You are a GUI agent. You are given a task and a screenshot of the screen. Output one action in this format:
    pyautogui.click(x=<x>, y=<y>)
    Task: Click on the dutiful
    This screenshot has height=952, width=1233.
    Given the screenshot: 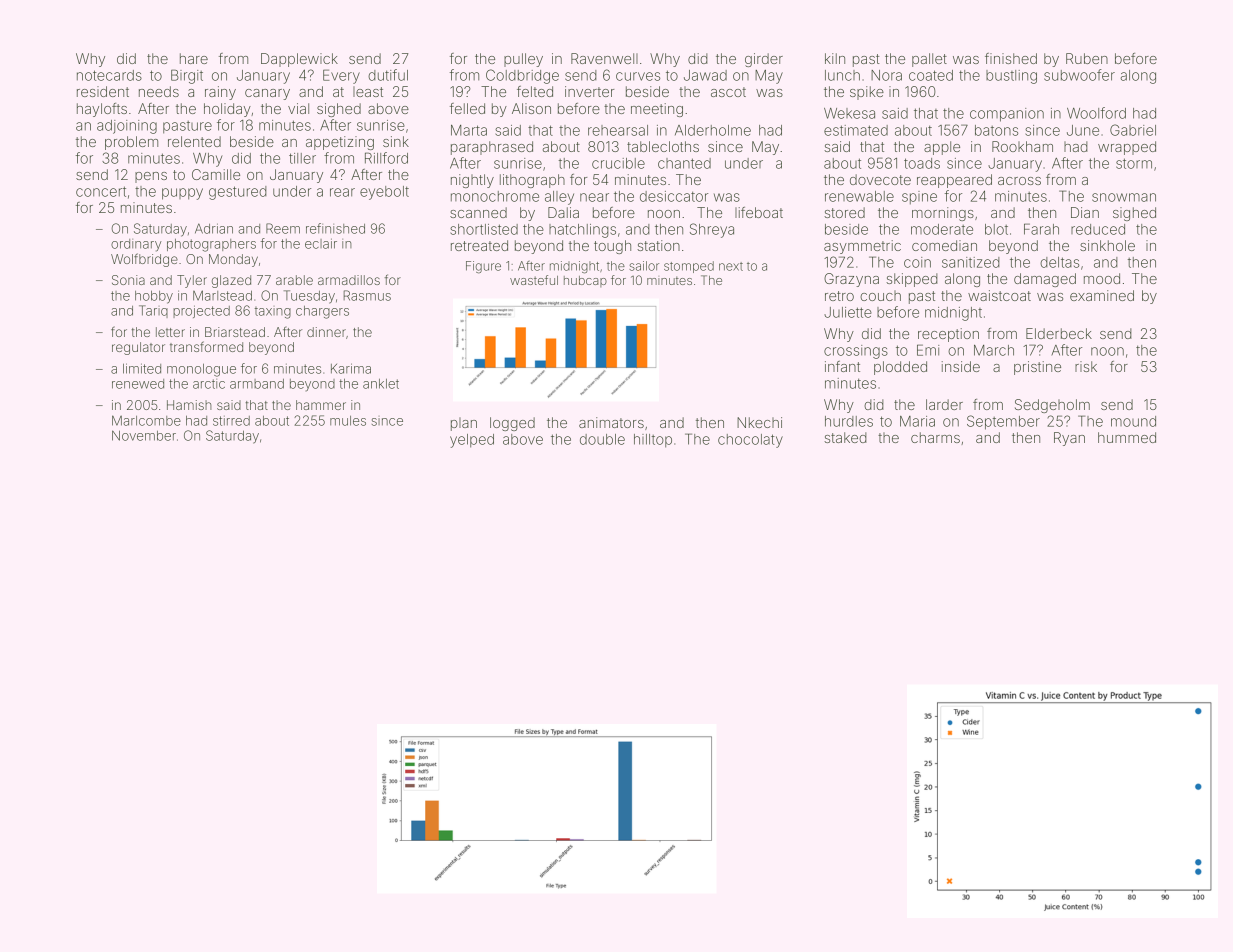 What is the action you would take?
    pyautogui.click(x=388, y=75)
